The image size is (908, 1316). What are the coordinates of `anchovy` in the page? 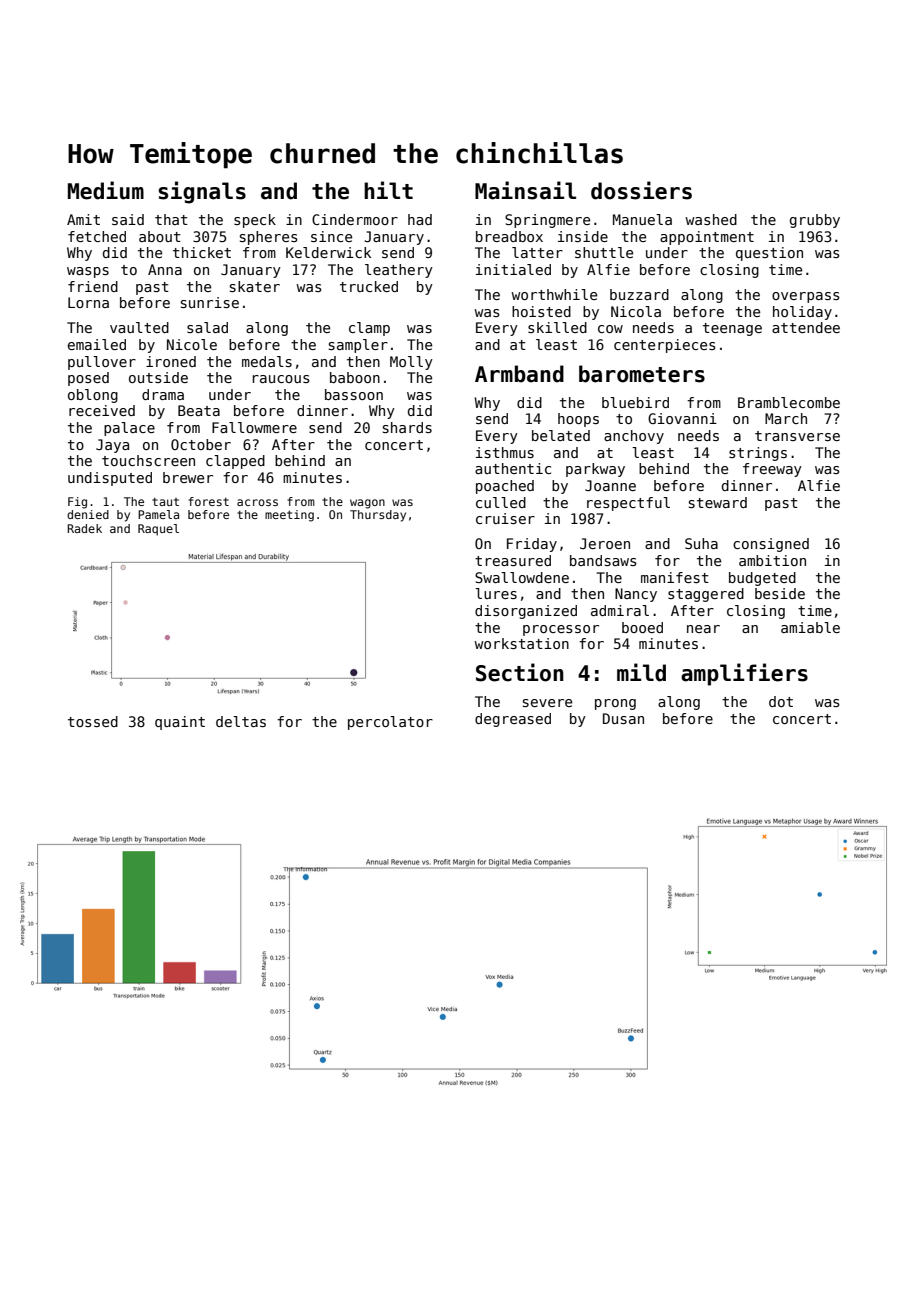 It's located at (634, 437).
